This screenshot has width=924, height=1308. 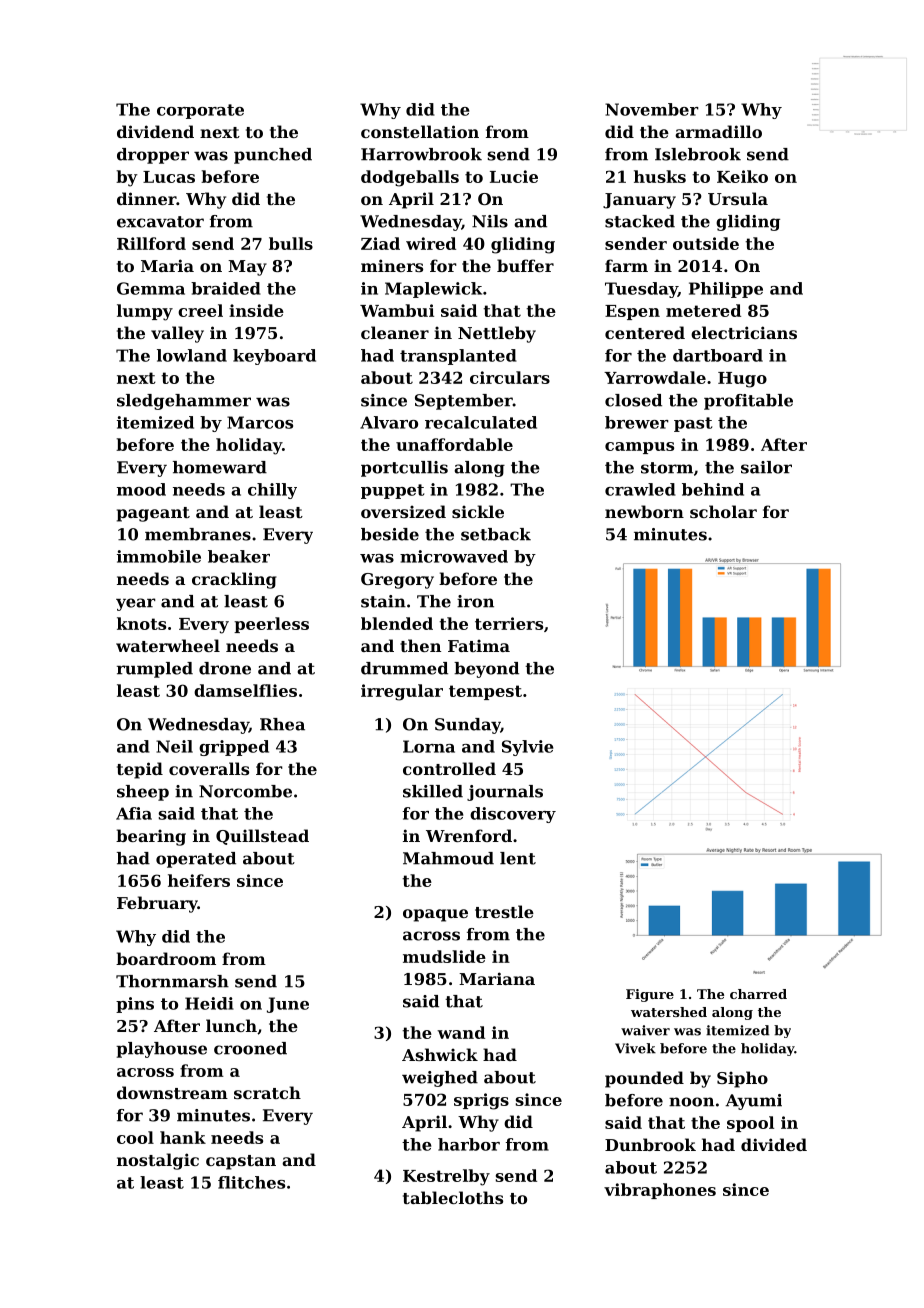 What do you see at coordinates (486, 670) in the screenshot?
I see `beyond` at bounding box center [486, 670].
